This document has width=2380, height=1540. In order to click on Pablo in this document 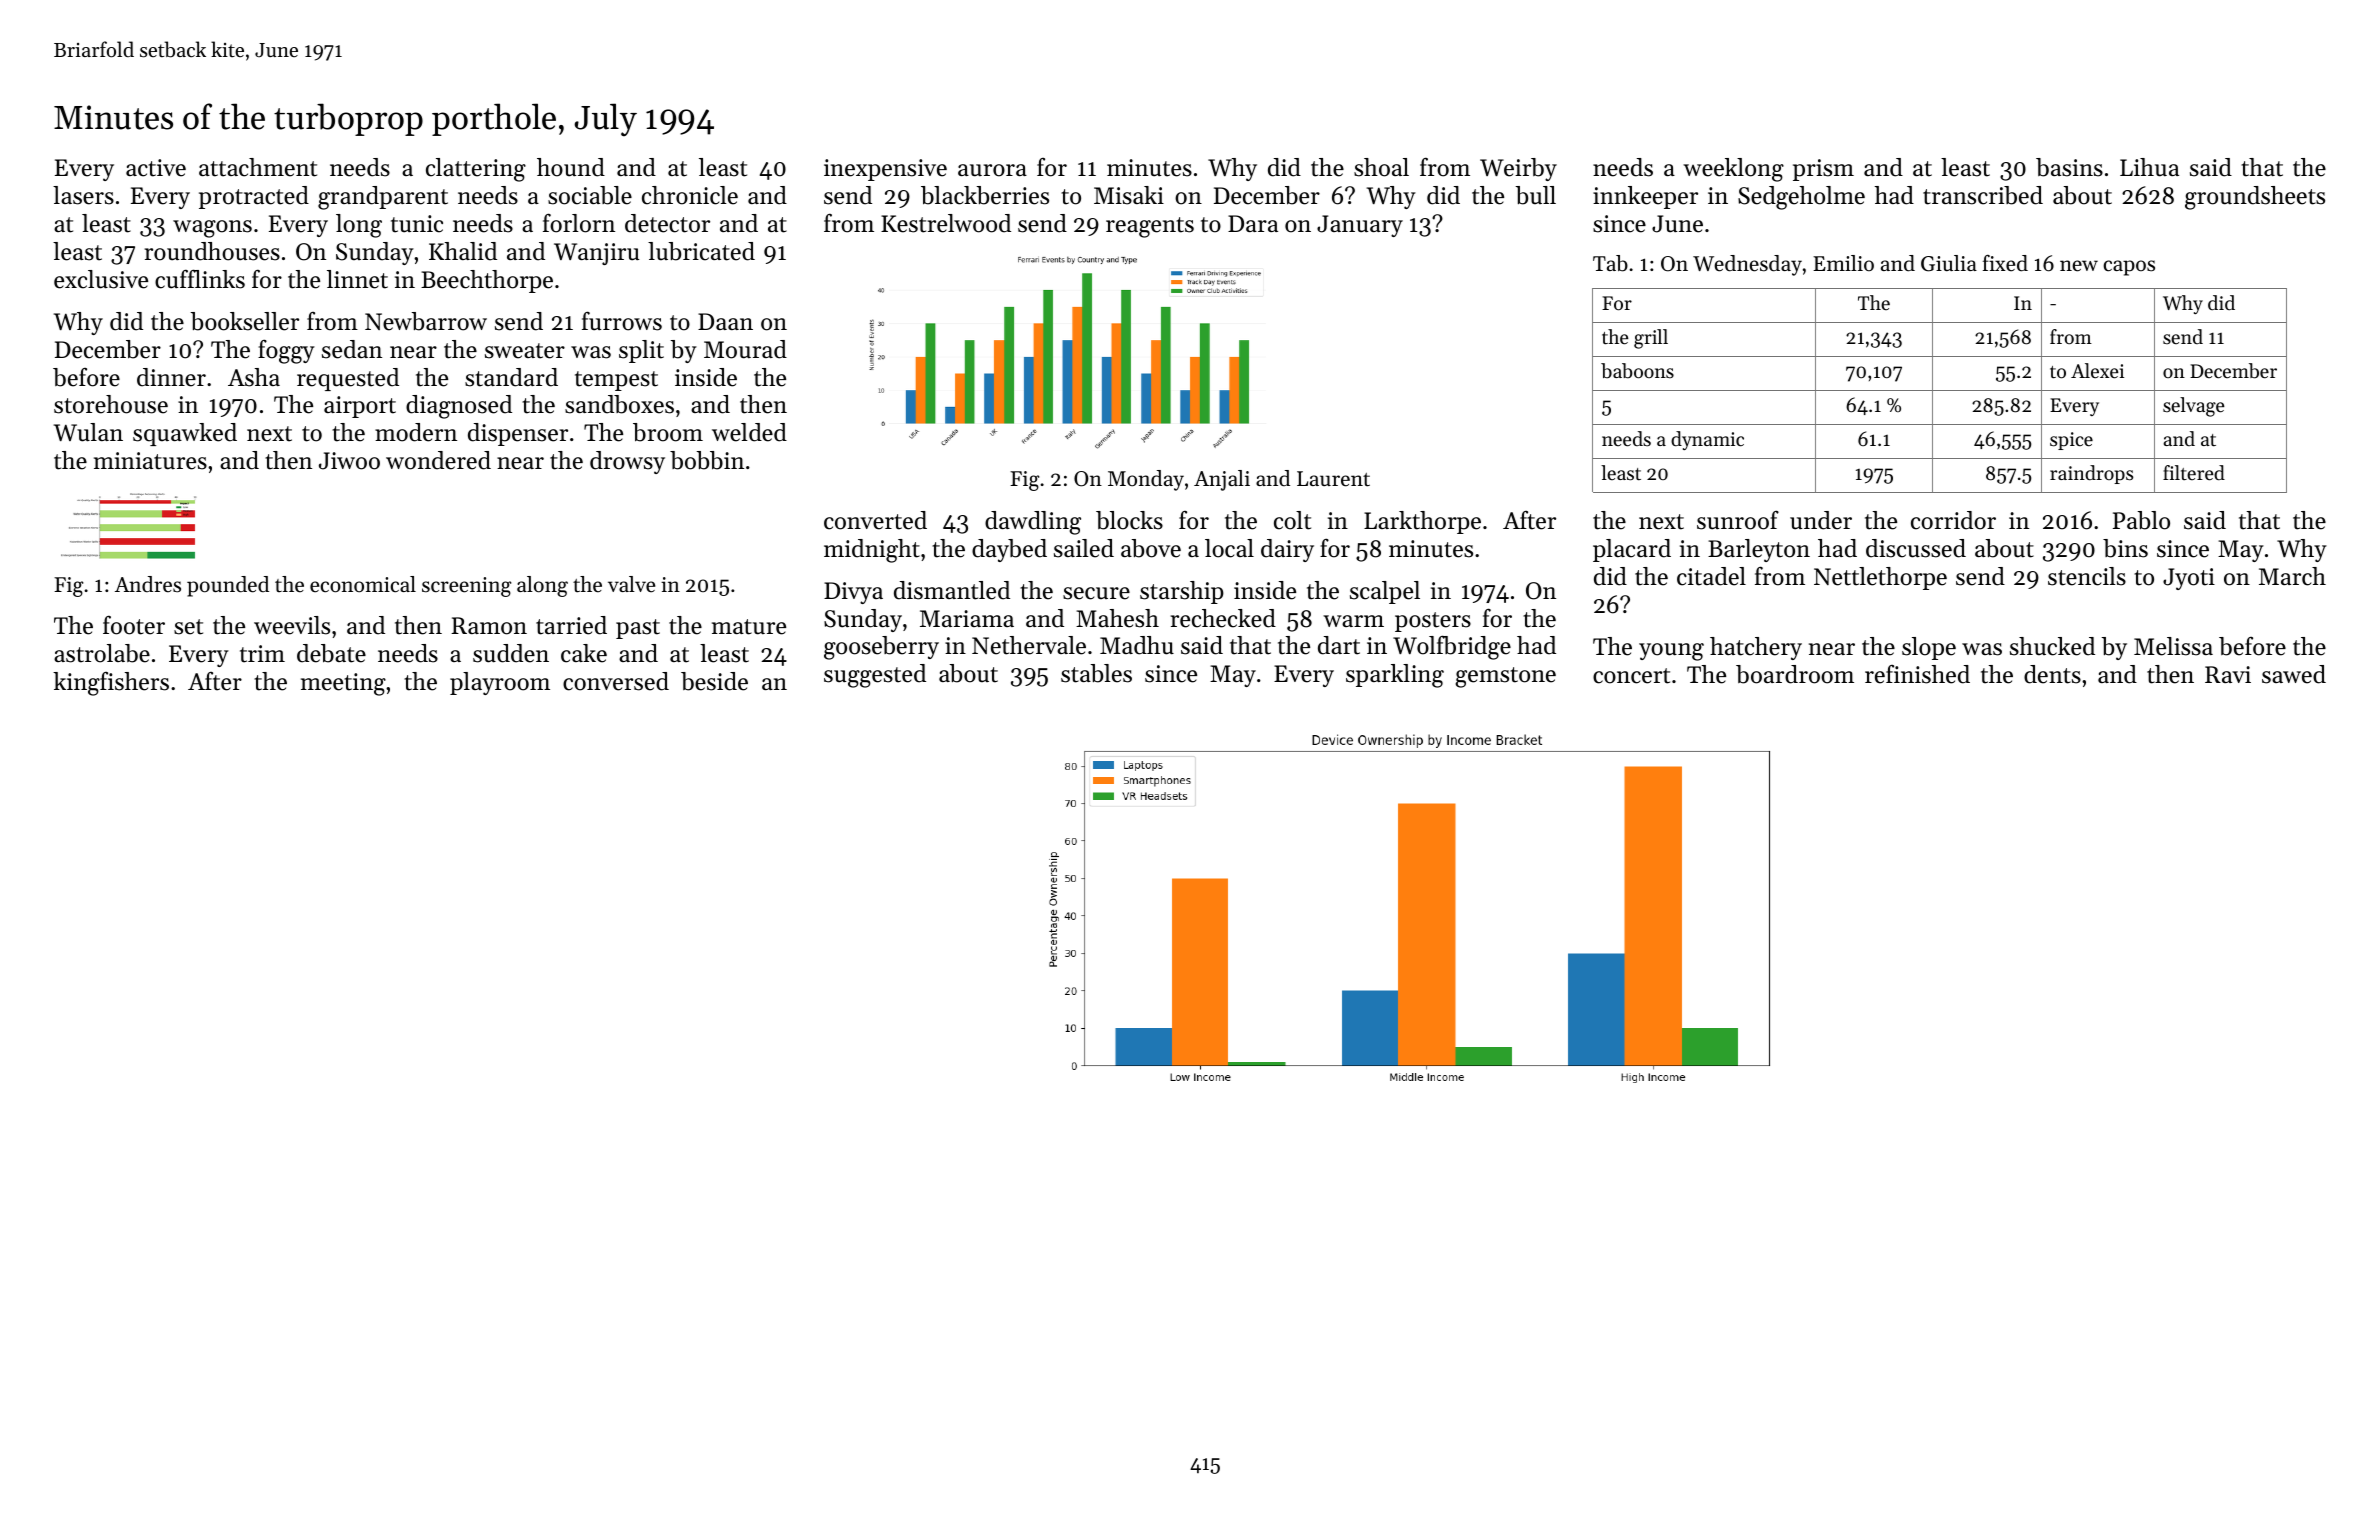, I will do `click(2141, 520)`.
